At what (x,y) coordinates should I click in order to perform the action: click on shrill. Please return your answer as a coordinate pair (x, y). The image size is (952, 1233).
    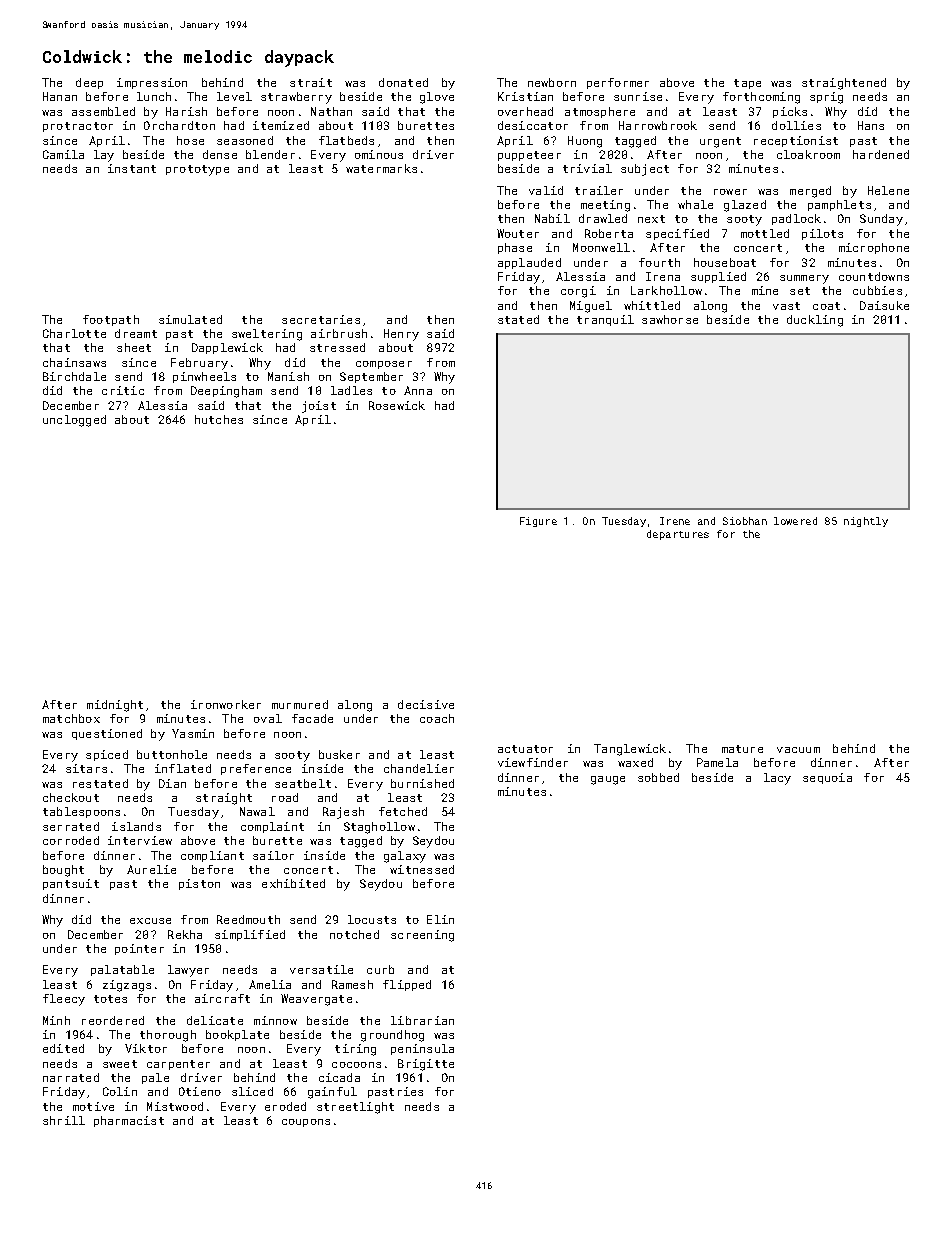
    Looking at the image, I should click on (64, 1120).
